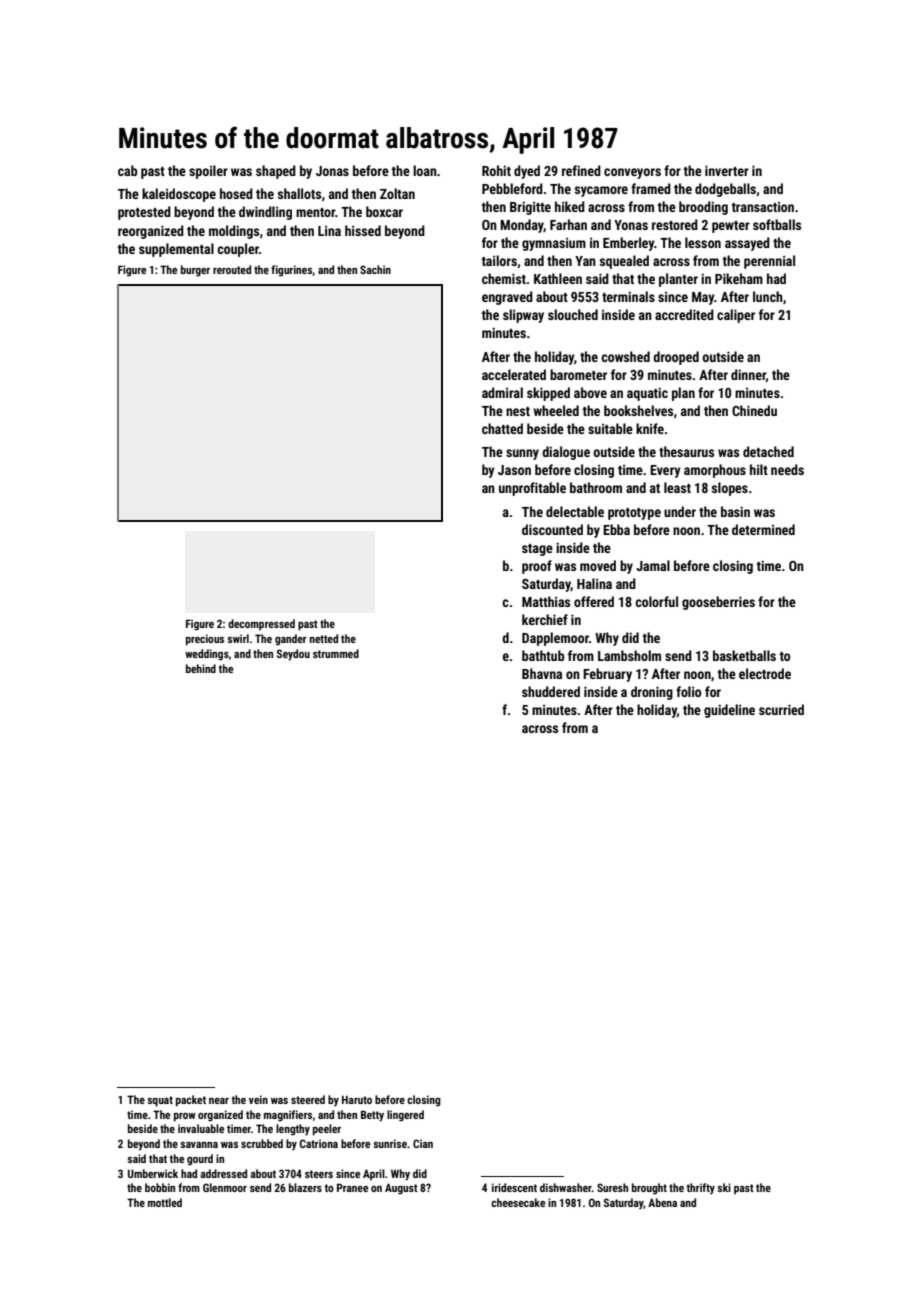  What do you see at coordinates (551, 691) in the screenshot?
I see `shuddered` at bounding box center [551, 691].
